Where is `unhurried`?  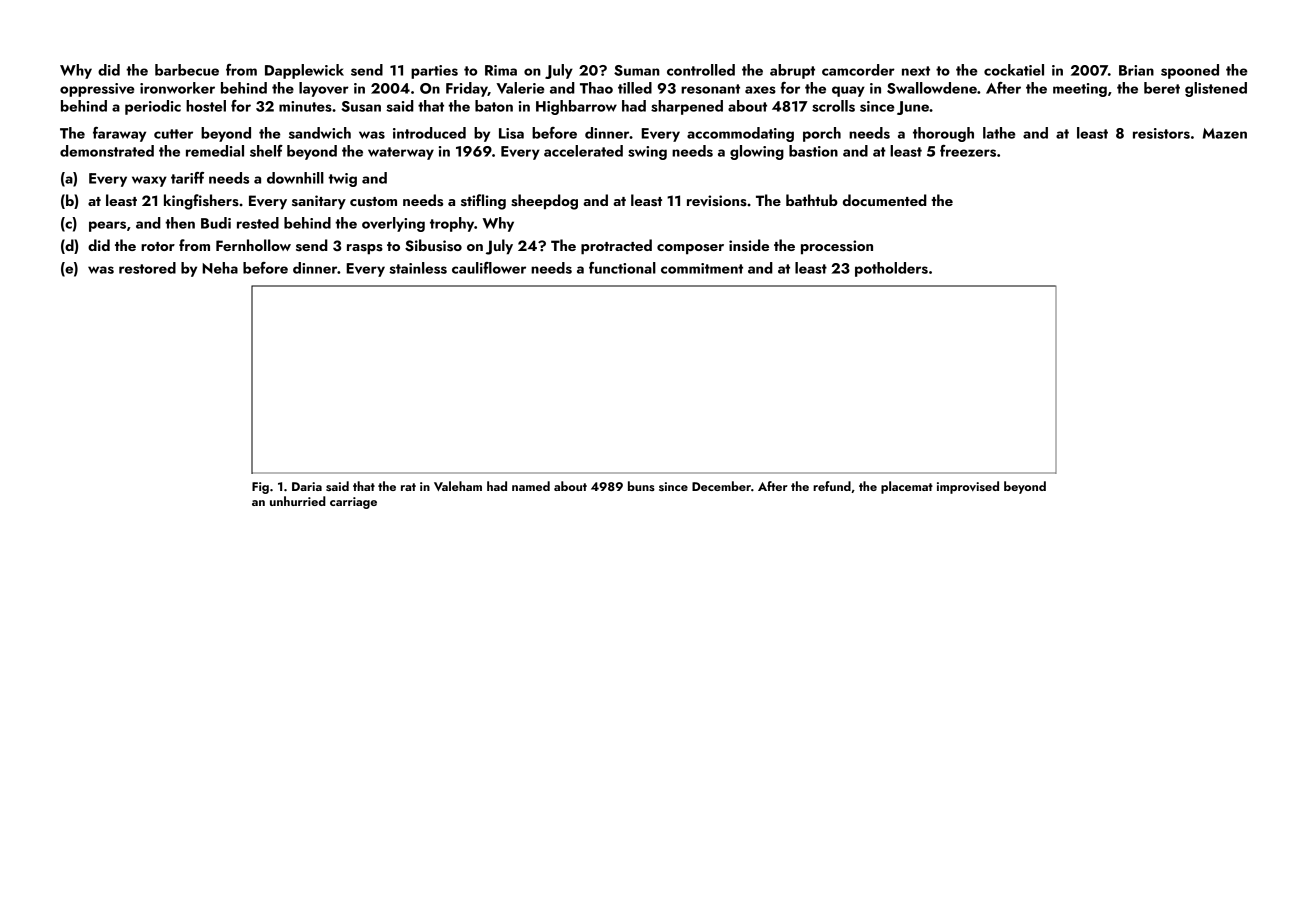 unhurried is located at coordinates (298, 501).
